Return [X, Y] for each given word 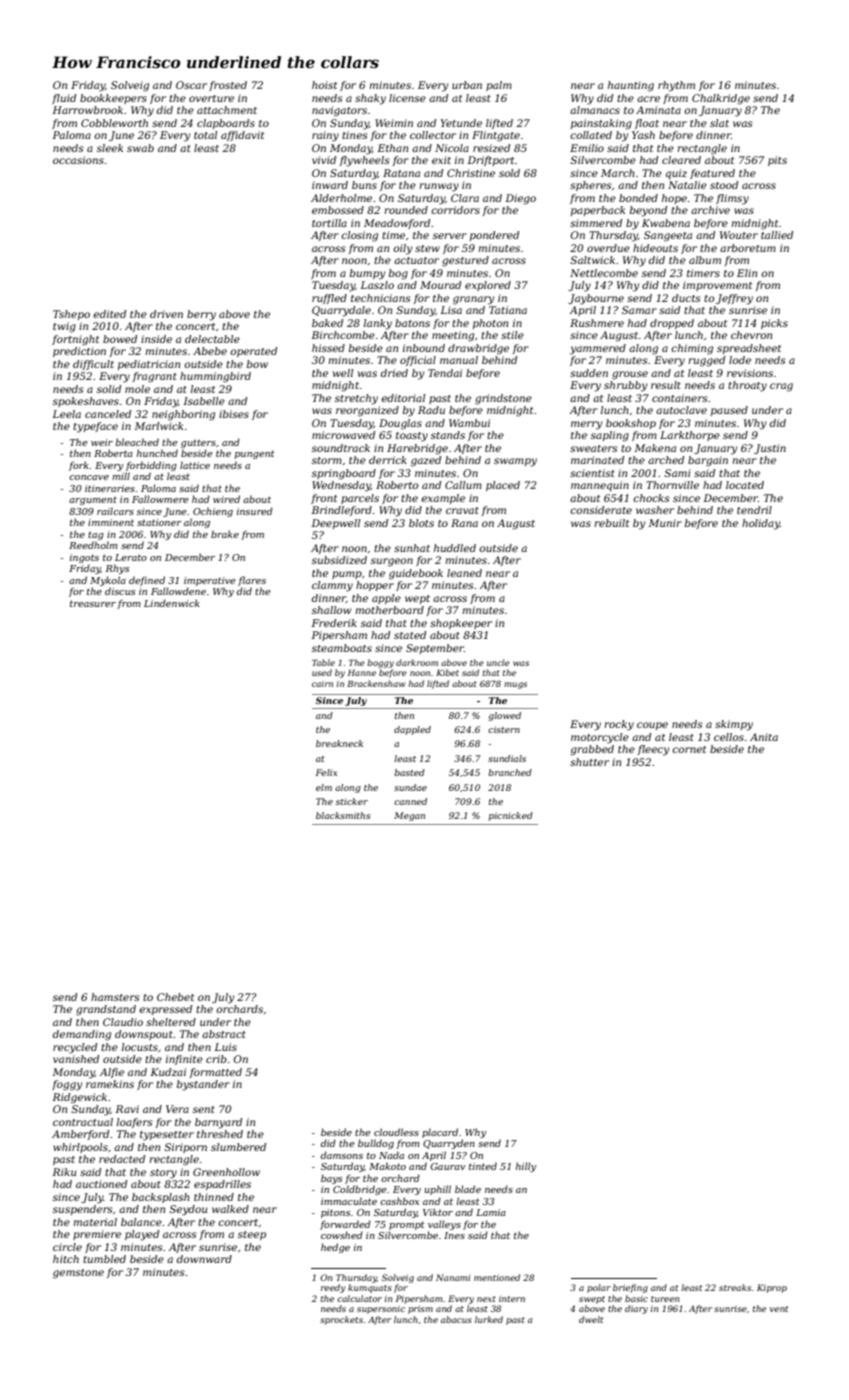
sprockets [341, 1320]
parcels [360, 499]
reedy [333, 1288]
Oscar [191, 85]
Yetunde [461, 123]
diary [636, 1309]
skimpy [734, 725]
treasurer [93, 603]
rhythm [676, 86]
